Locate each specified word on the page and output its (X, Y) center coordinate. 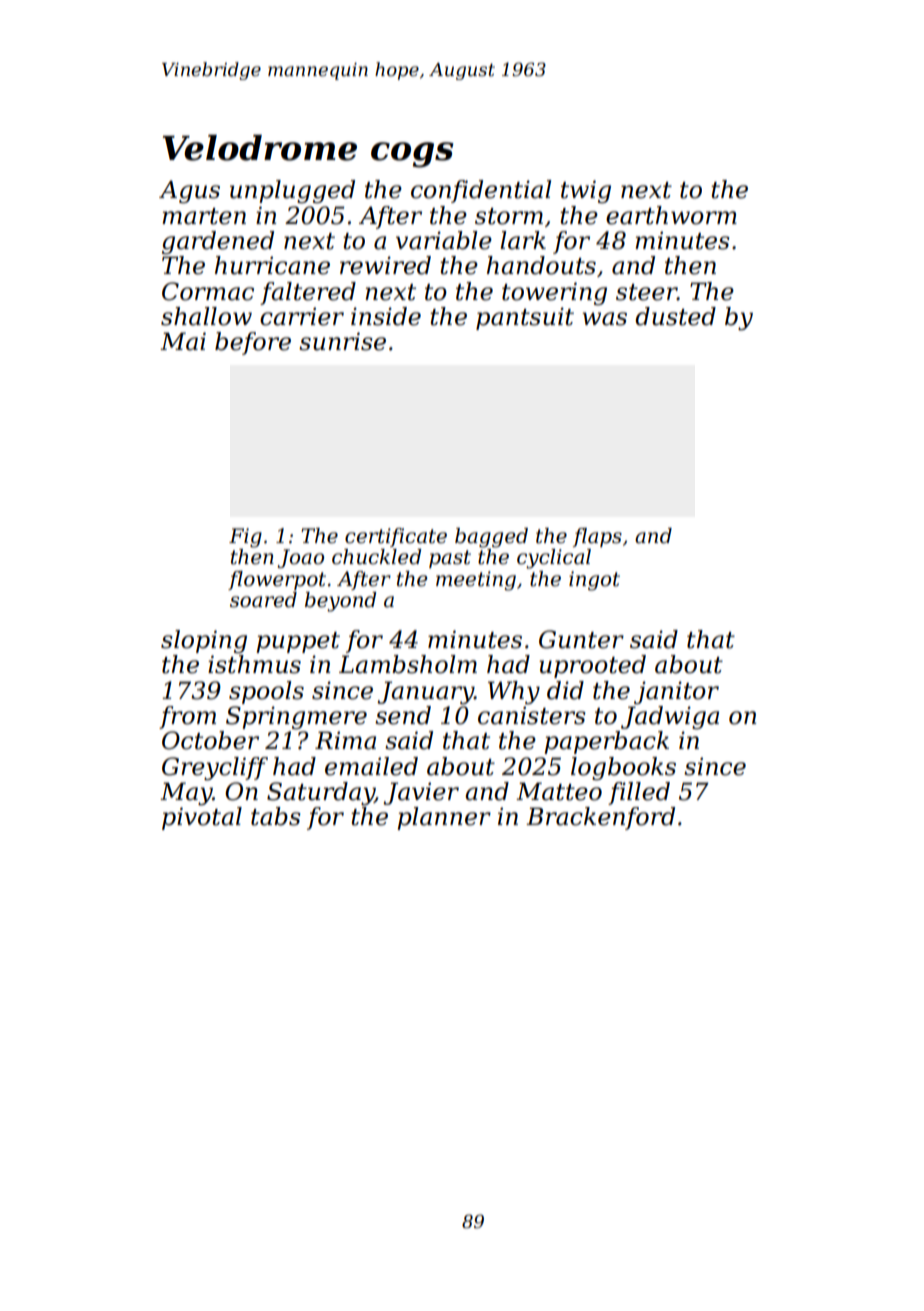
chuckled (376, 557)
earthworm (671, 215)
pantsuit (525, 318)
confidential (481, 191)
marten (204, 216)
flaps (597, 537)
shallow (206, 316)
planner (444, 818)
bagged (491, 538)
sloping (204, 642)
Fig (245, 538)
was (604, 319)
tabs (276, 816)
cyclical (554, 559)
